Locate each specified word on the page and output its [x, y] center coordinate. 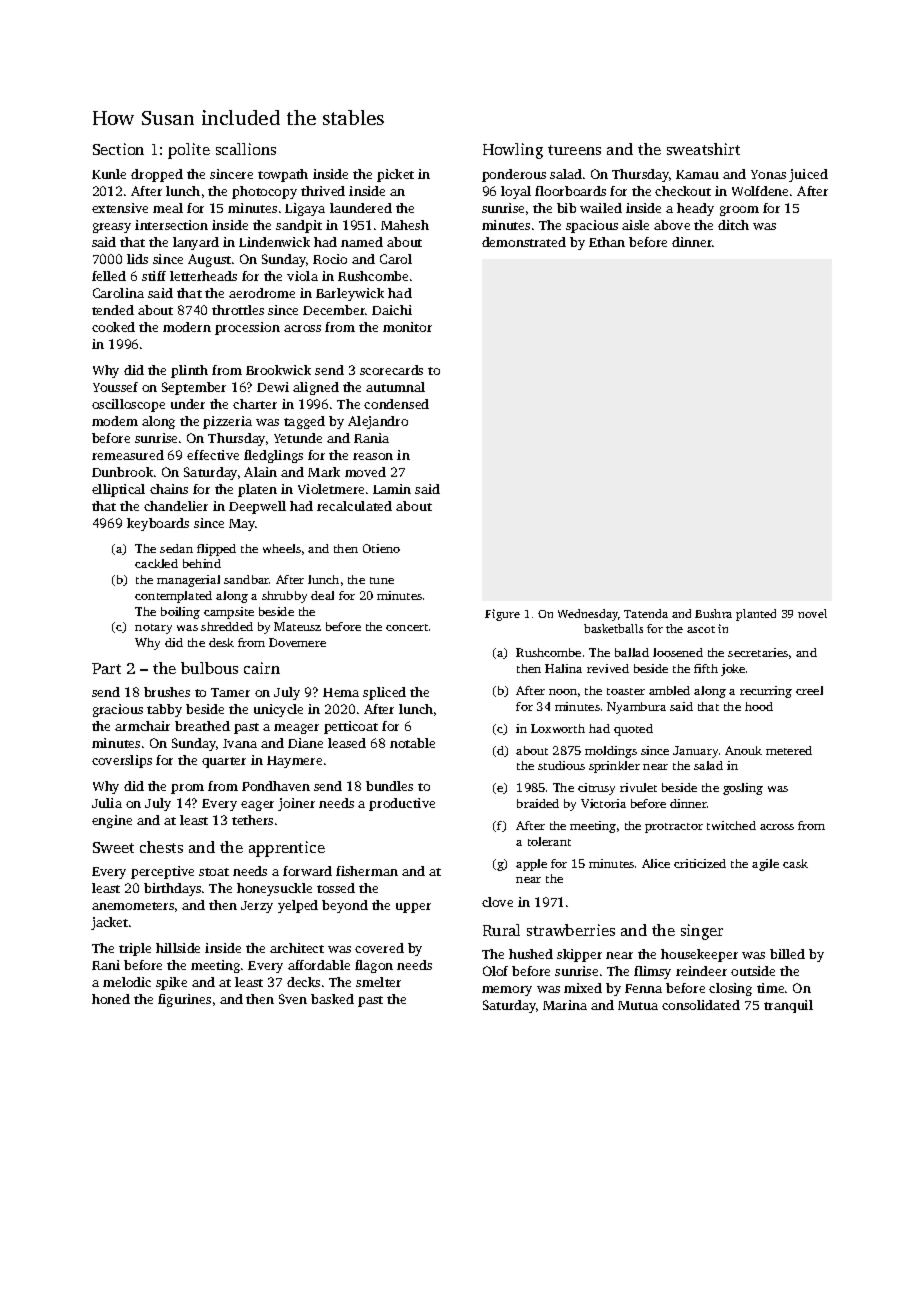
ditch [733, 225]
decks [303, 982]
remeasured [128, 455]
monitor [407, 327]
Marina [565, 1005]
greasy [112, 228]
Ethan [607, 242]
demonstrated [524, 242]
